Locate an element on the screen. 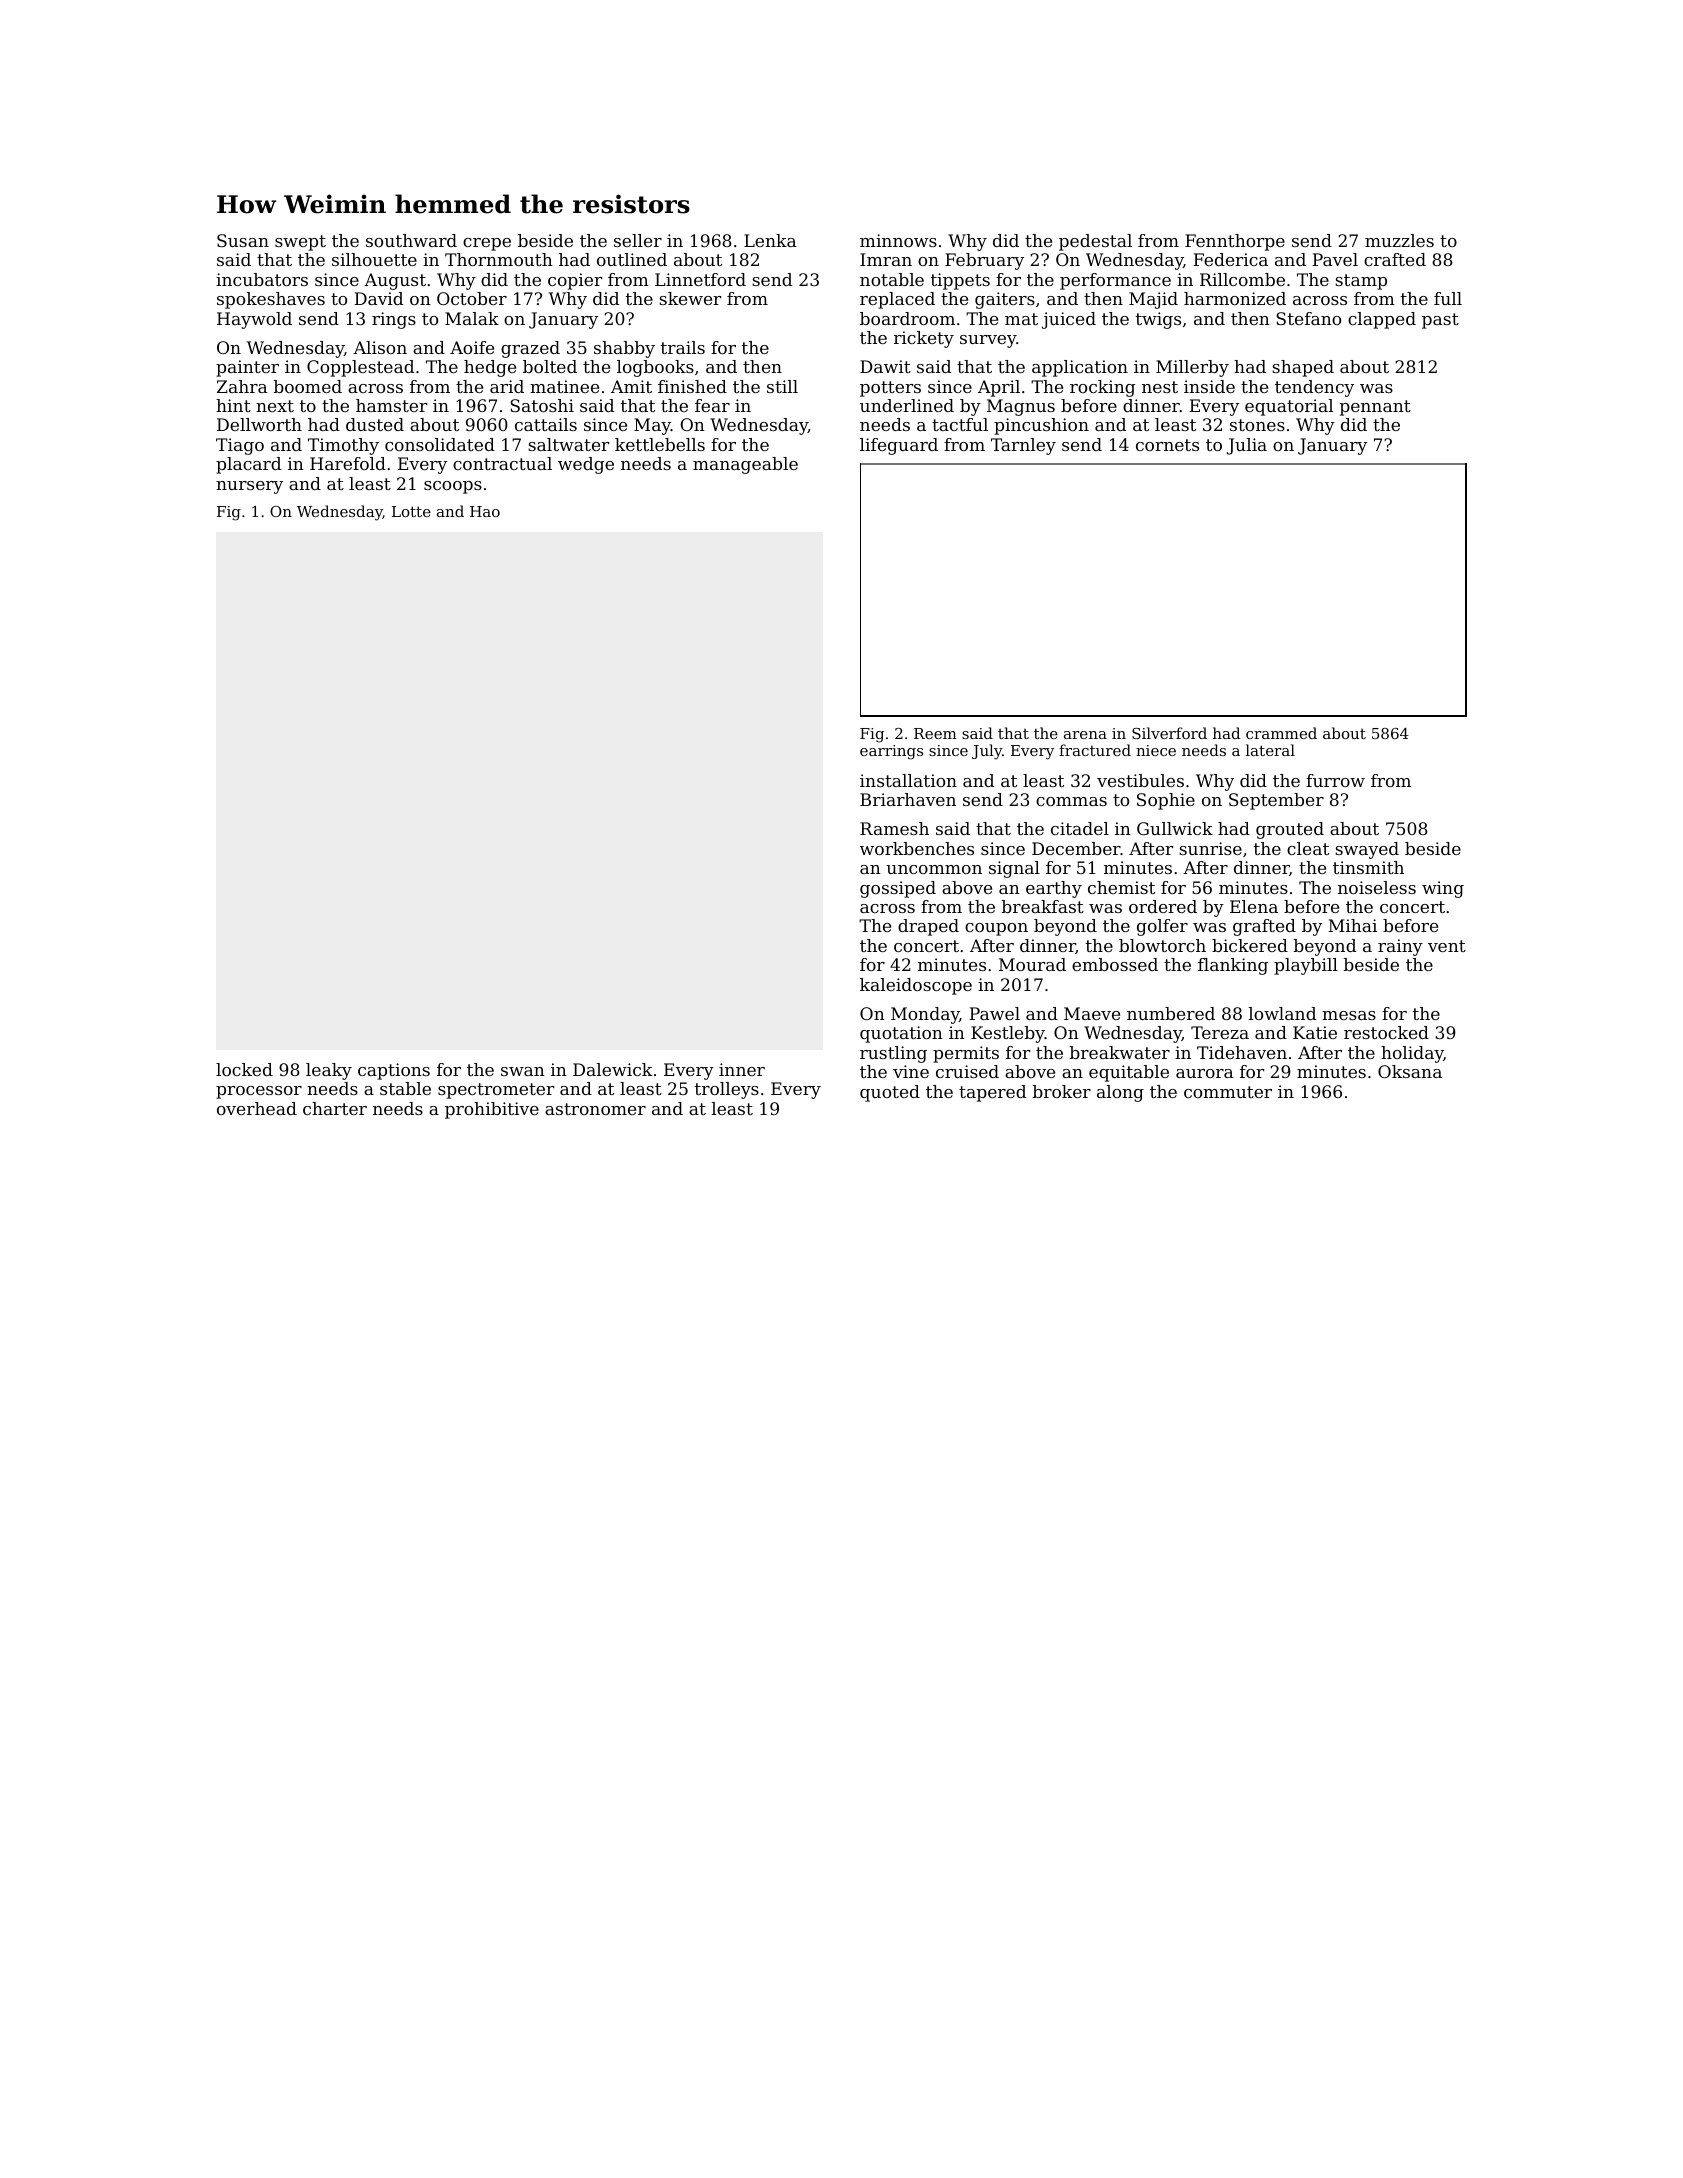 The height and width of the screenshot is (2178, 1683). cornets is located at coordinates (1167, 445).
